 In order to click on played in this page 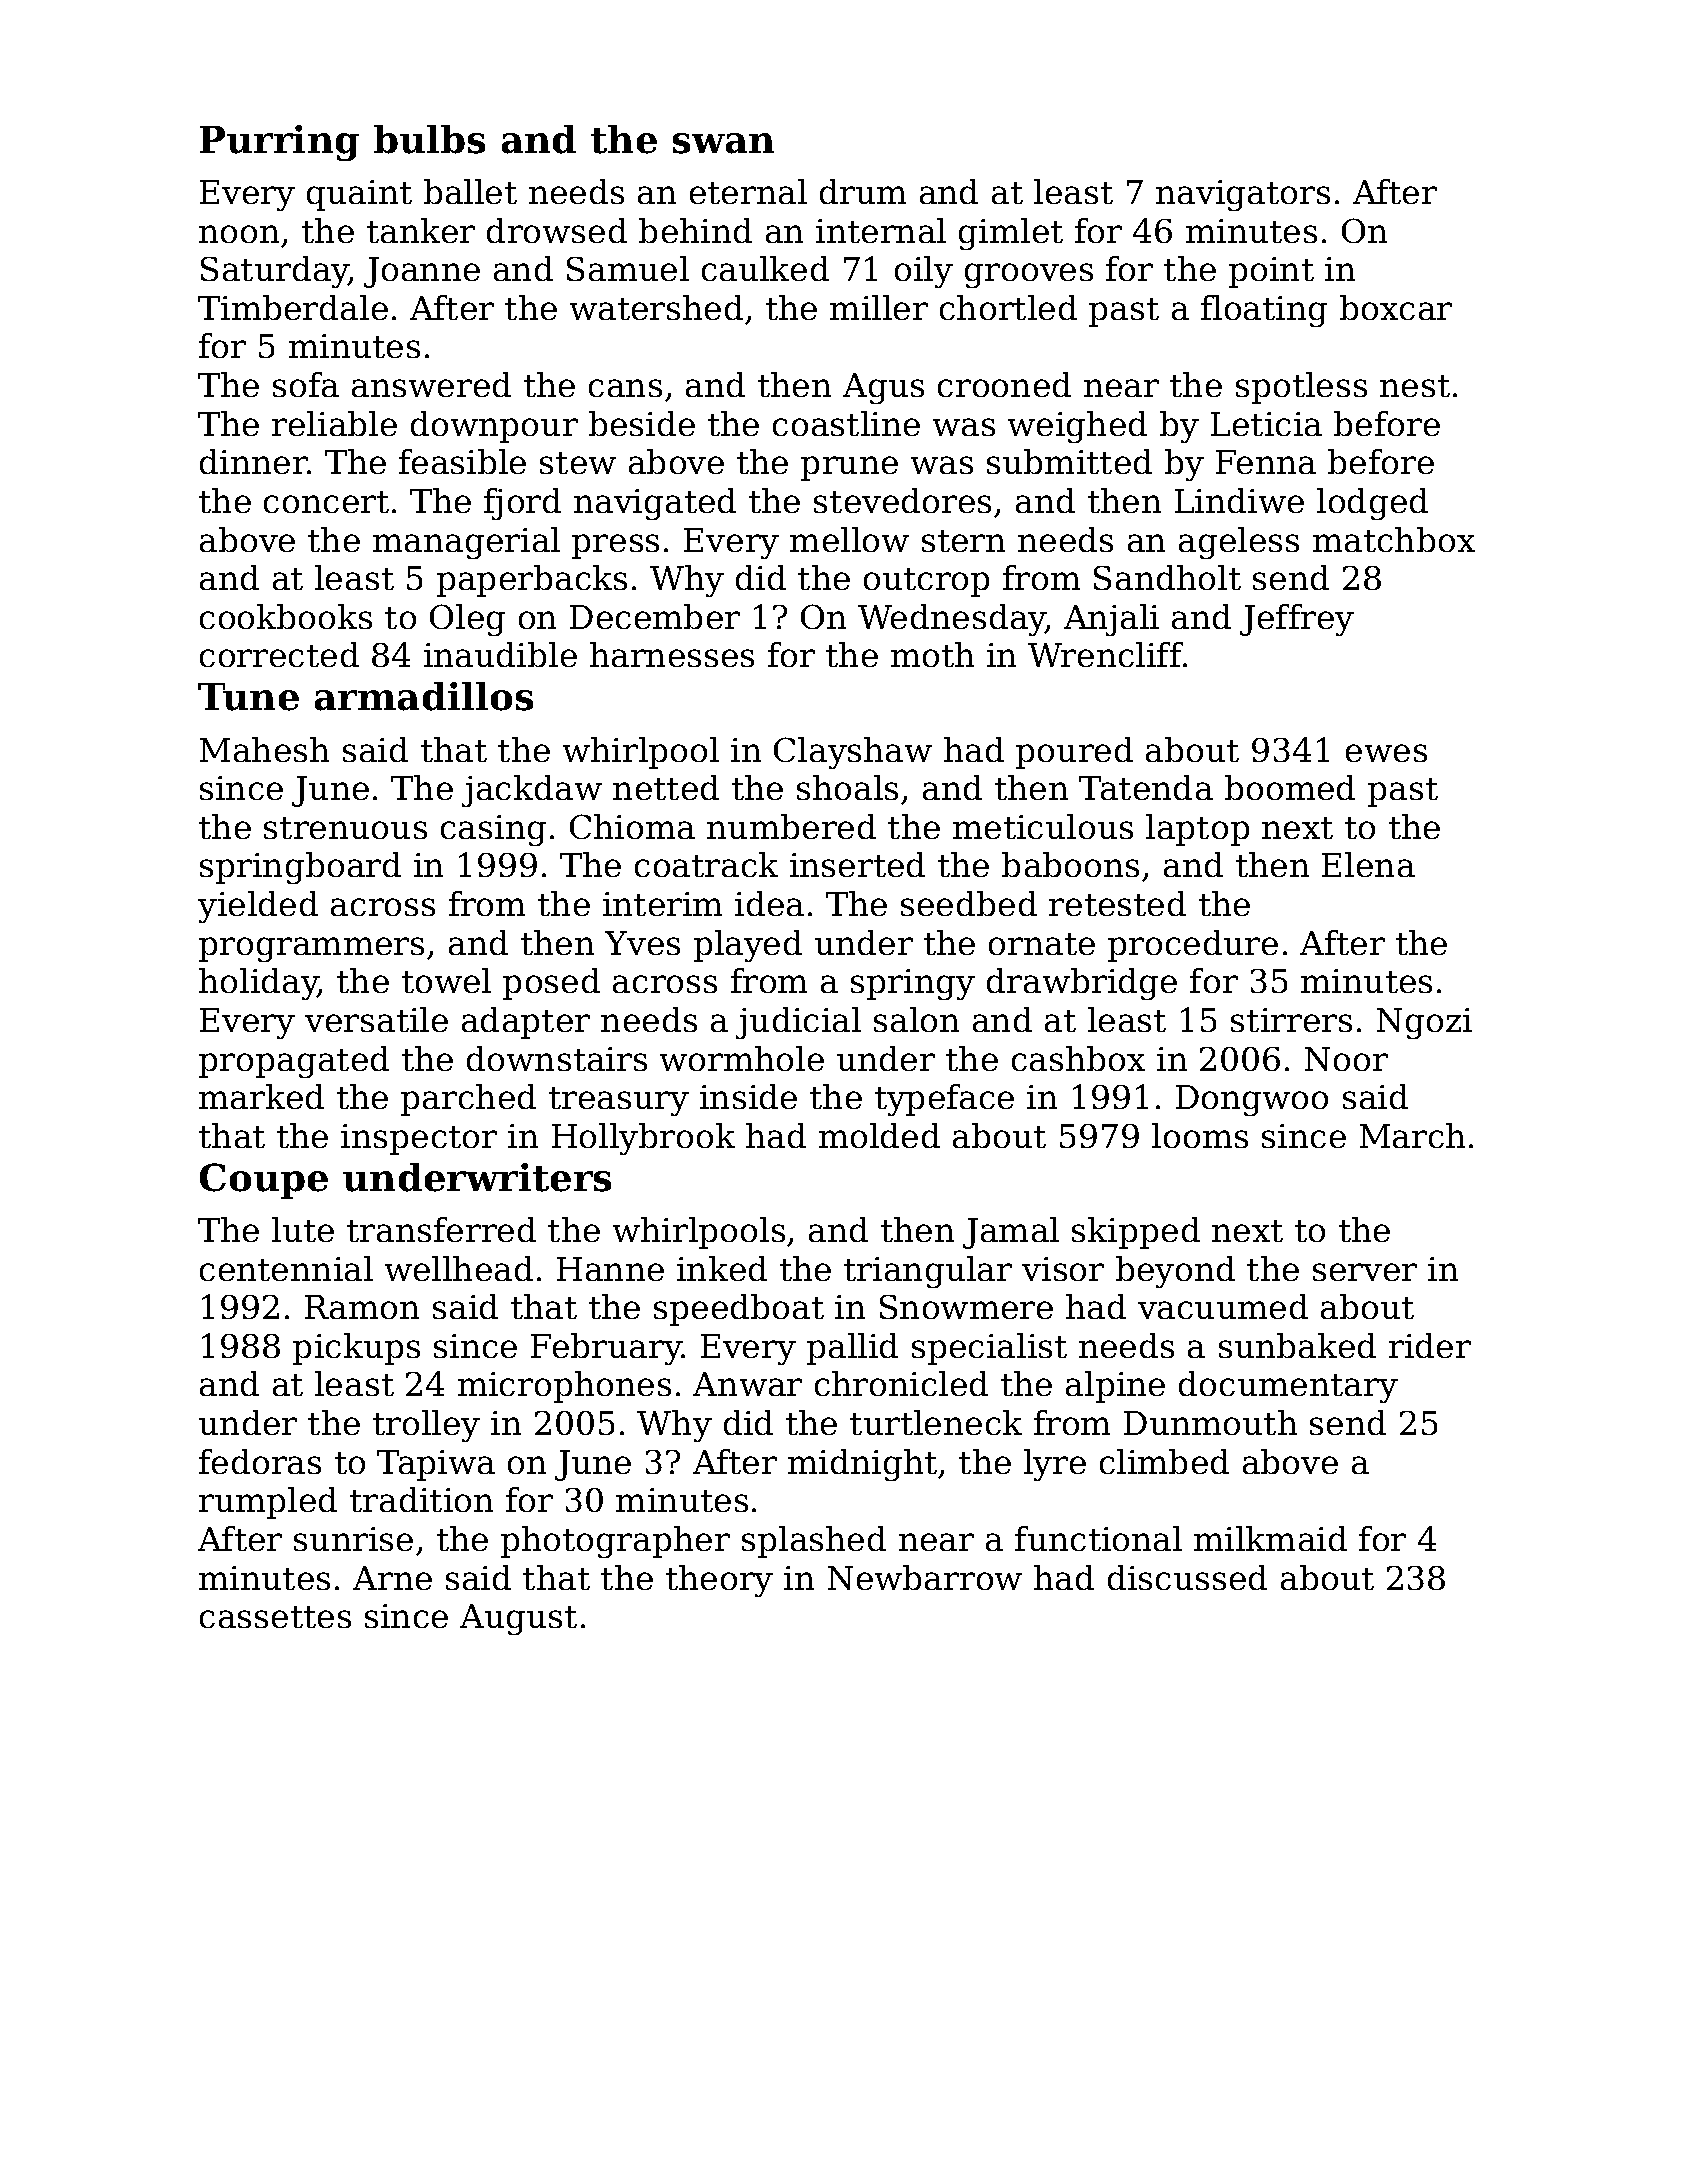, I will do `click(748, 946)`.
